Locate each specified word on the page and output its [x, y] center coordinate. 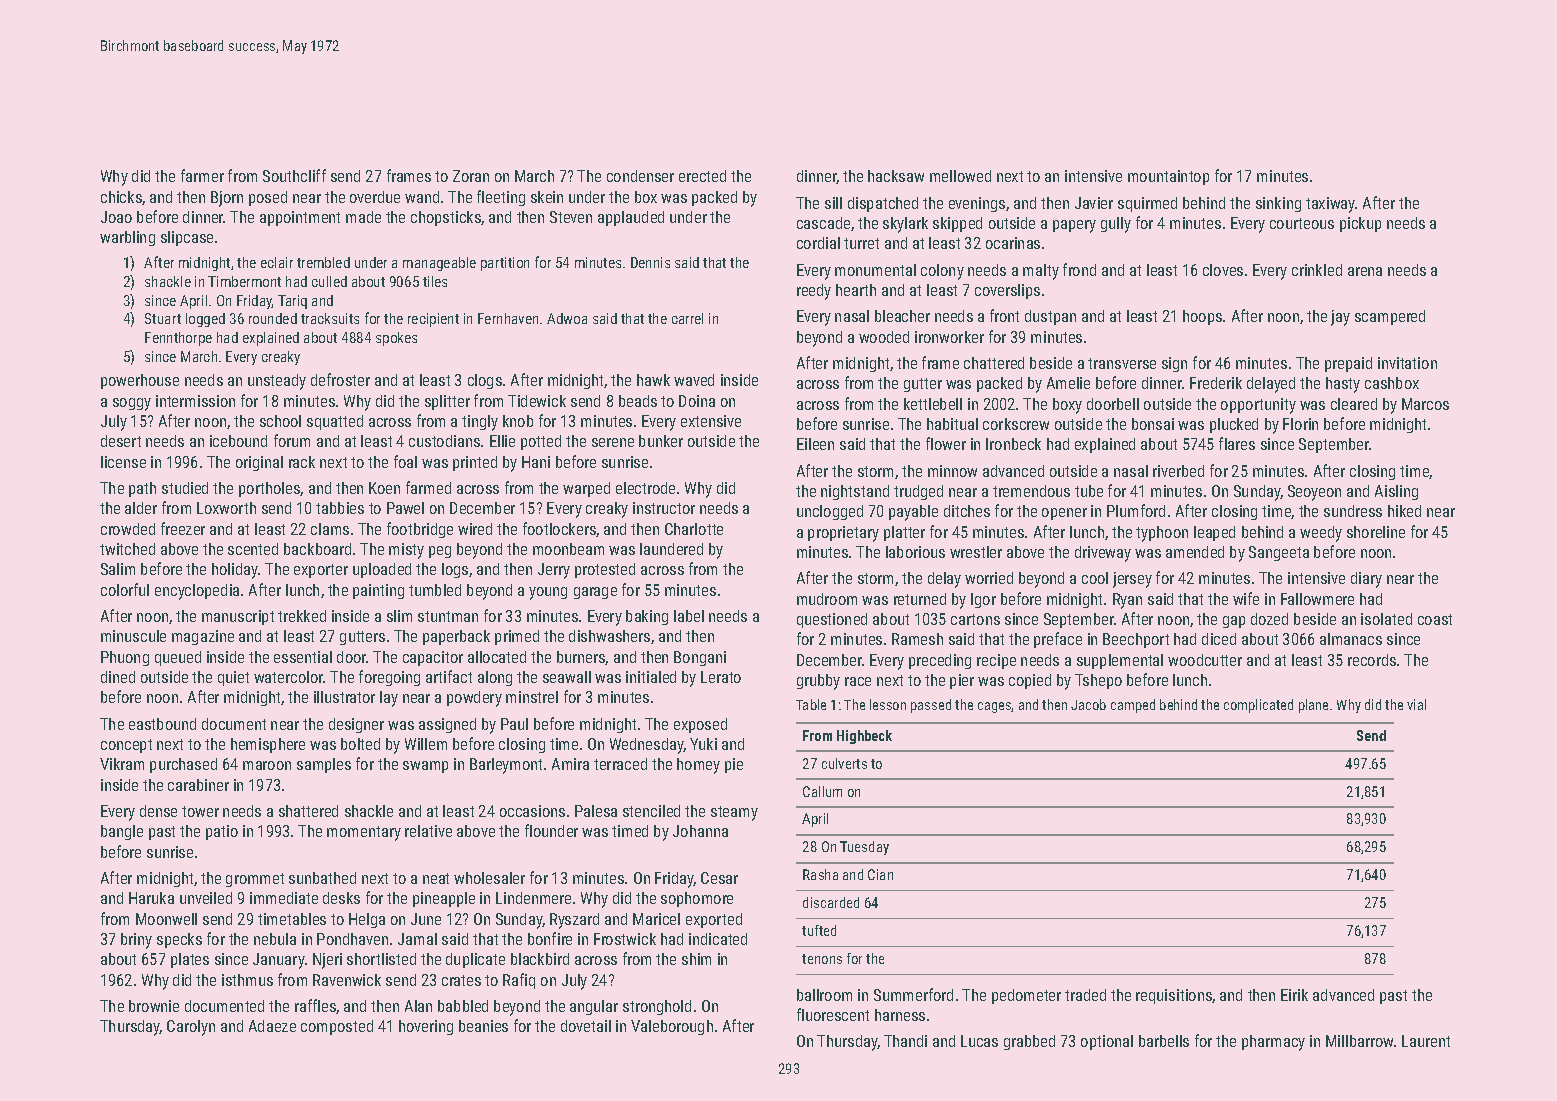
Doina [697, 401]
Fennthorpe [178, 339]
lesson [888, 704]
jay [1340, 318]
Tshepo [1098, 681]
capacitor [433, 658]
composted [337, 1027]
